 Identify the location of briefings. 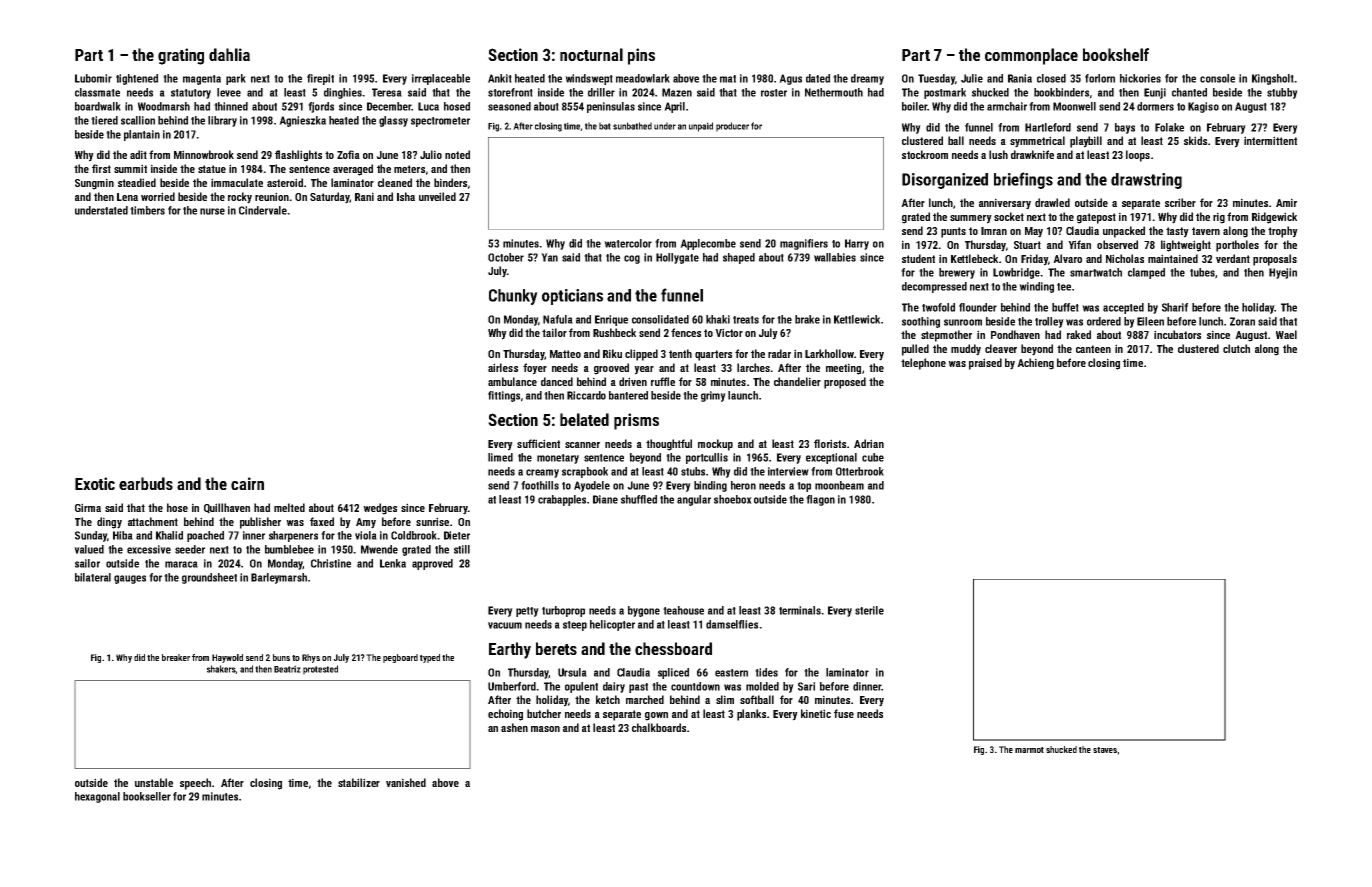
(1023, 180).
